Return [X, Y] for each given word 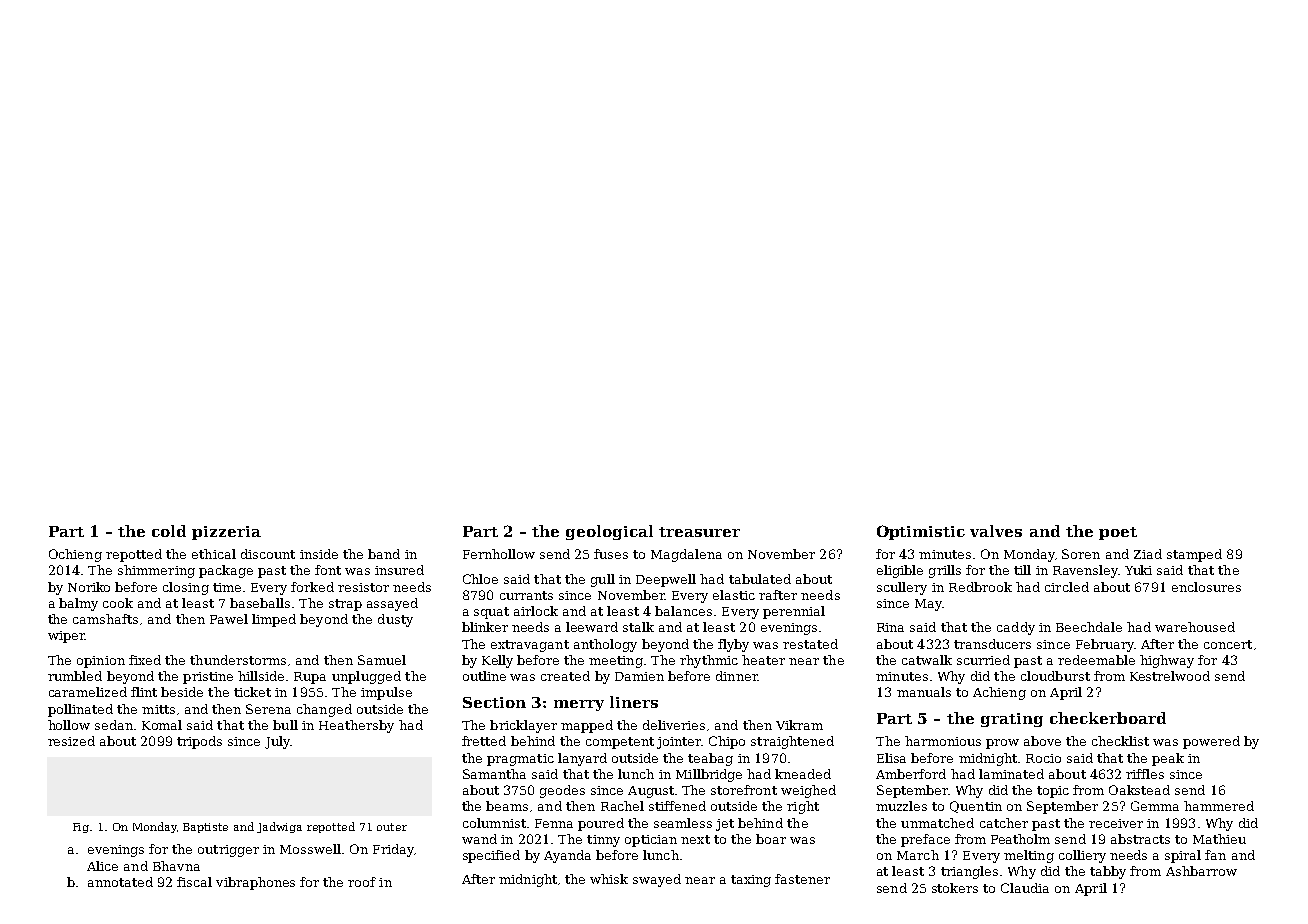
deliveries [674, 725]
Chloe [480, 579]
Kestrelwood [1170, 676]
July [277, 742]
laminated [1011, 774]
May [928, 605]
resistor [363, 587]
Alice [102, 866]
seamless [683, 823]
